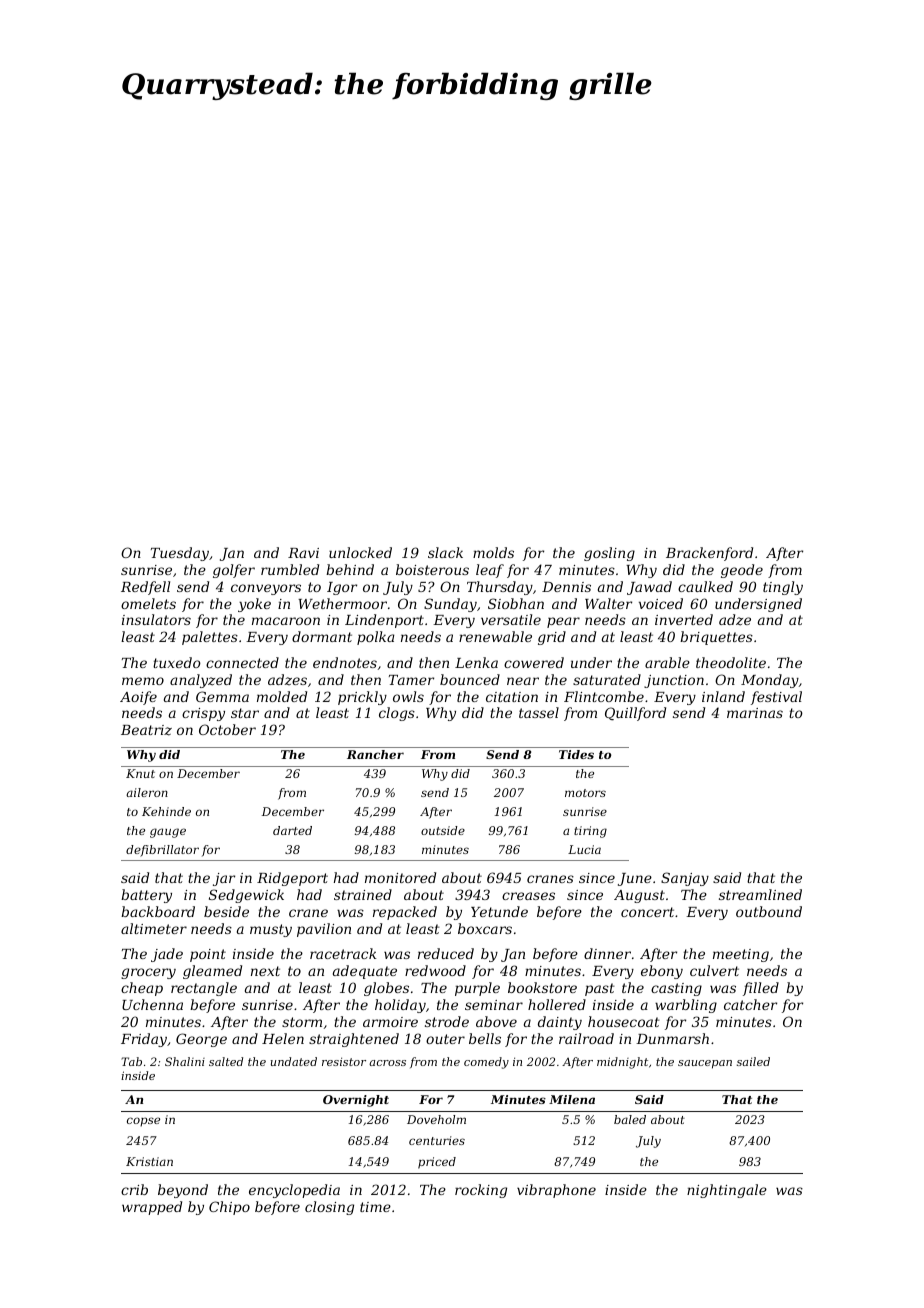 This image has height=1308, width=924. Describe the element at coordinates (180, 554) in the image. I see `Tuesday` at that location.
